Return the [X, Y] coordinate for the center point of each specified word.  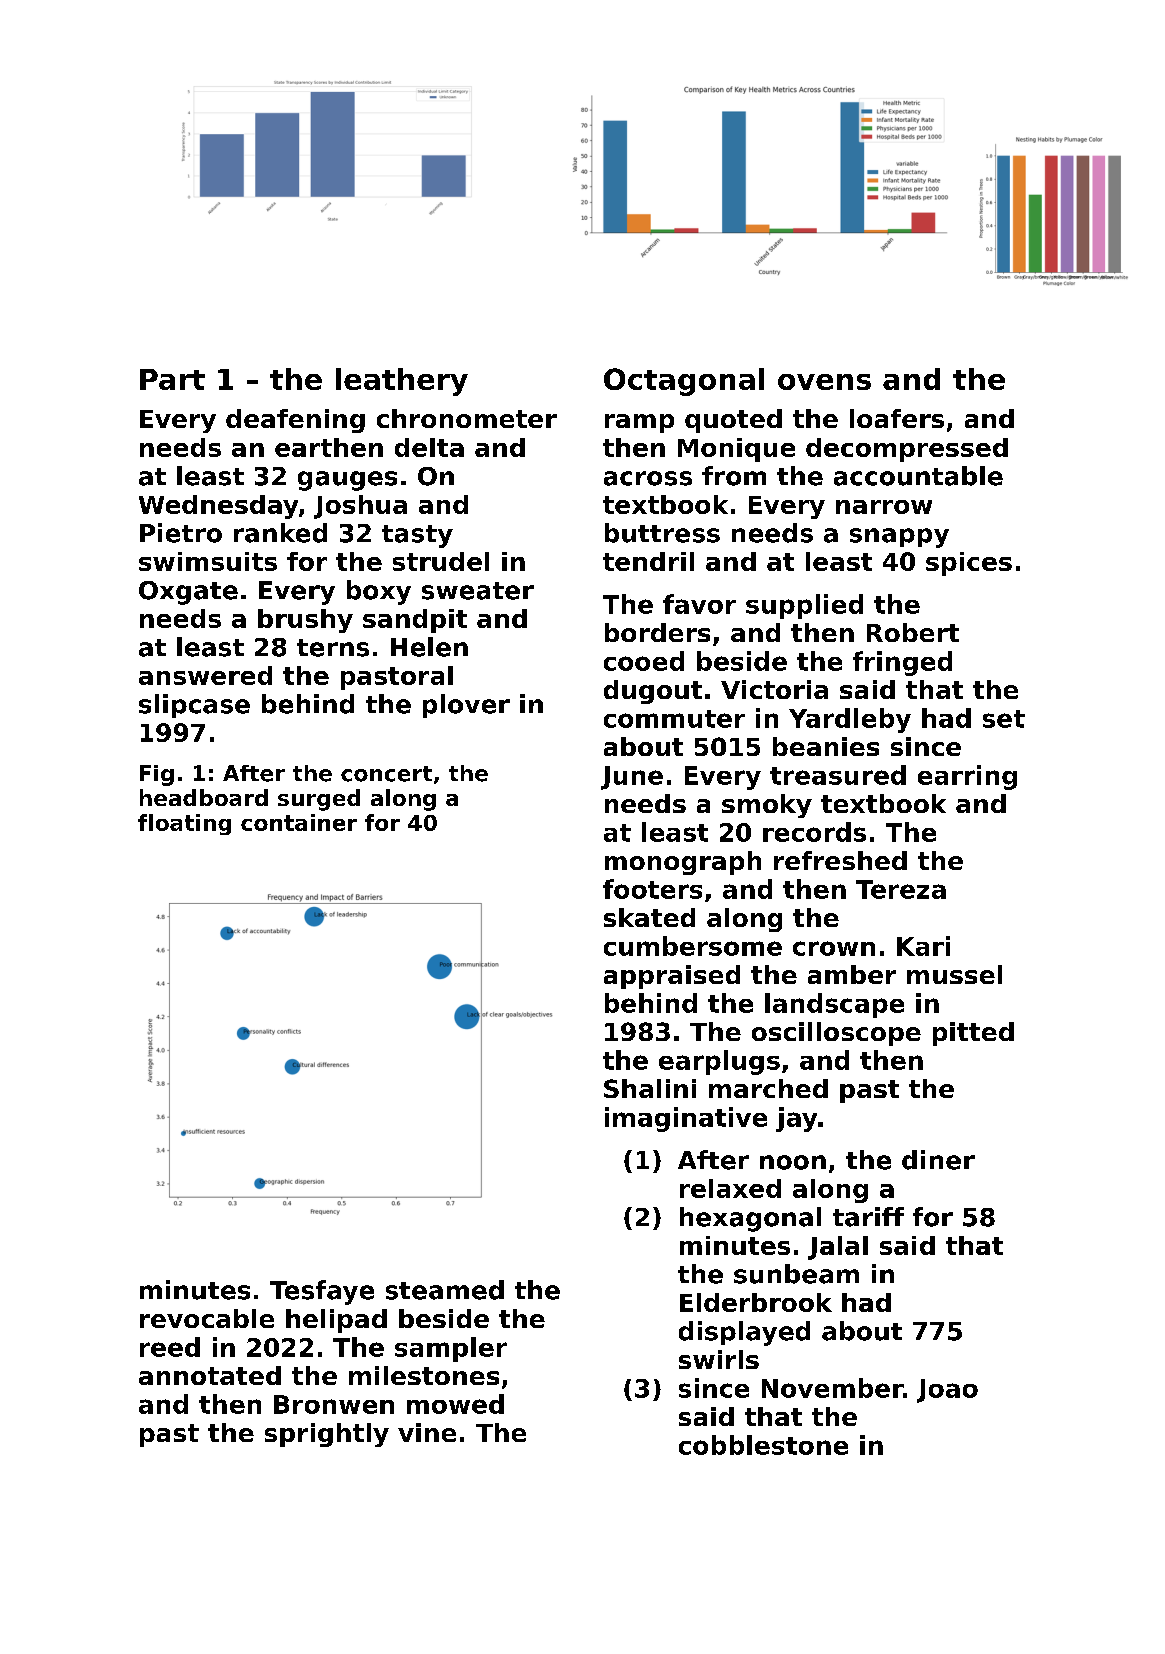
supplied [804, 606]
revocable [207, 1318]
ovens [824, 382]
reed [170, 1347]
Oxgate [188, 593]
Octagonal [684, 382]
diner [938, 1160]
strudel [441, 561]
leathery [402, 382]
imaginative [686, 1119]
